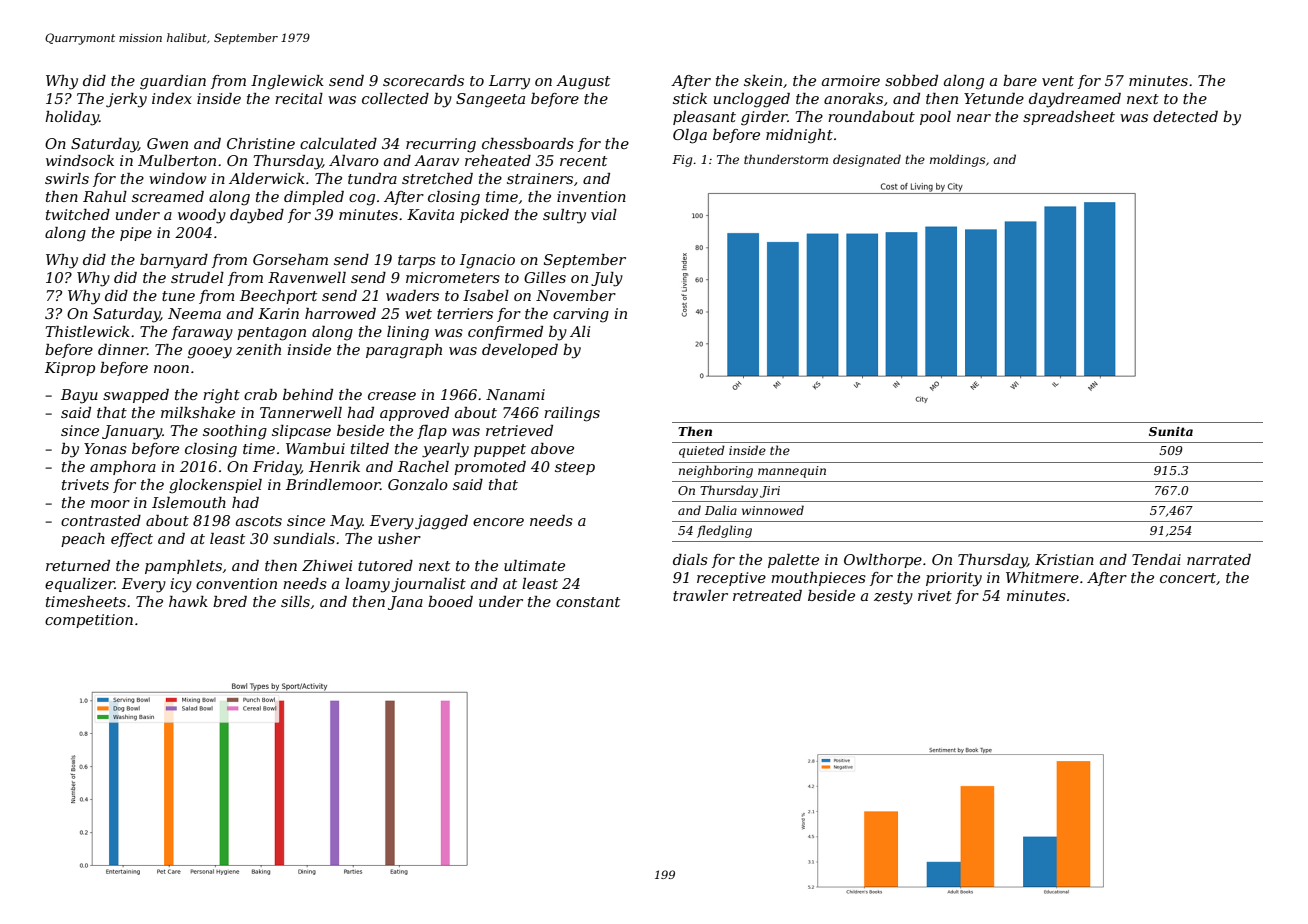 The width and height of the image is (1308, 924). Describe the element at coordinates (1171, 431) in the image. I see `Sunita` at that location.
